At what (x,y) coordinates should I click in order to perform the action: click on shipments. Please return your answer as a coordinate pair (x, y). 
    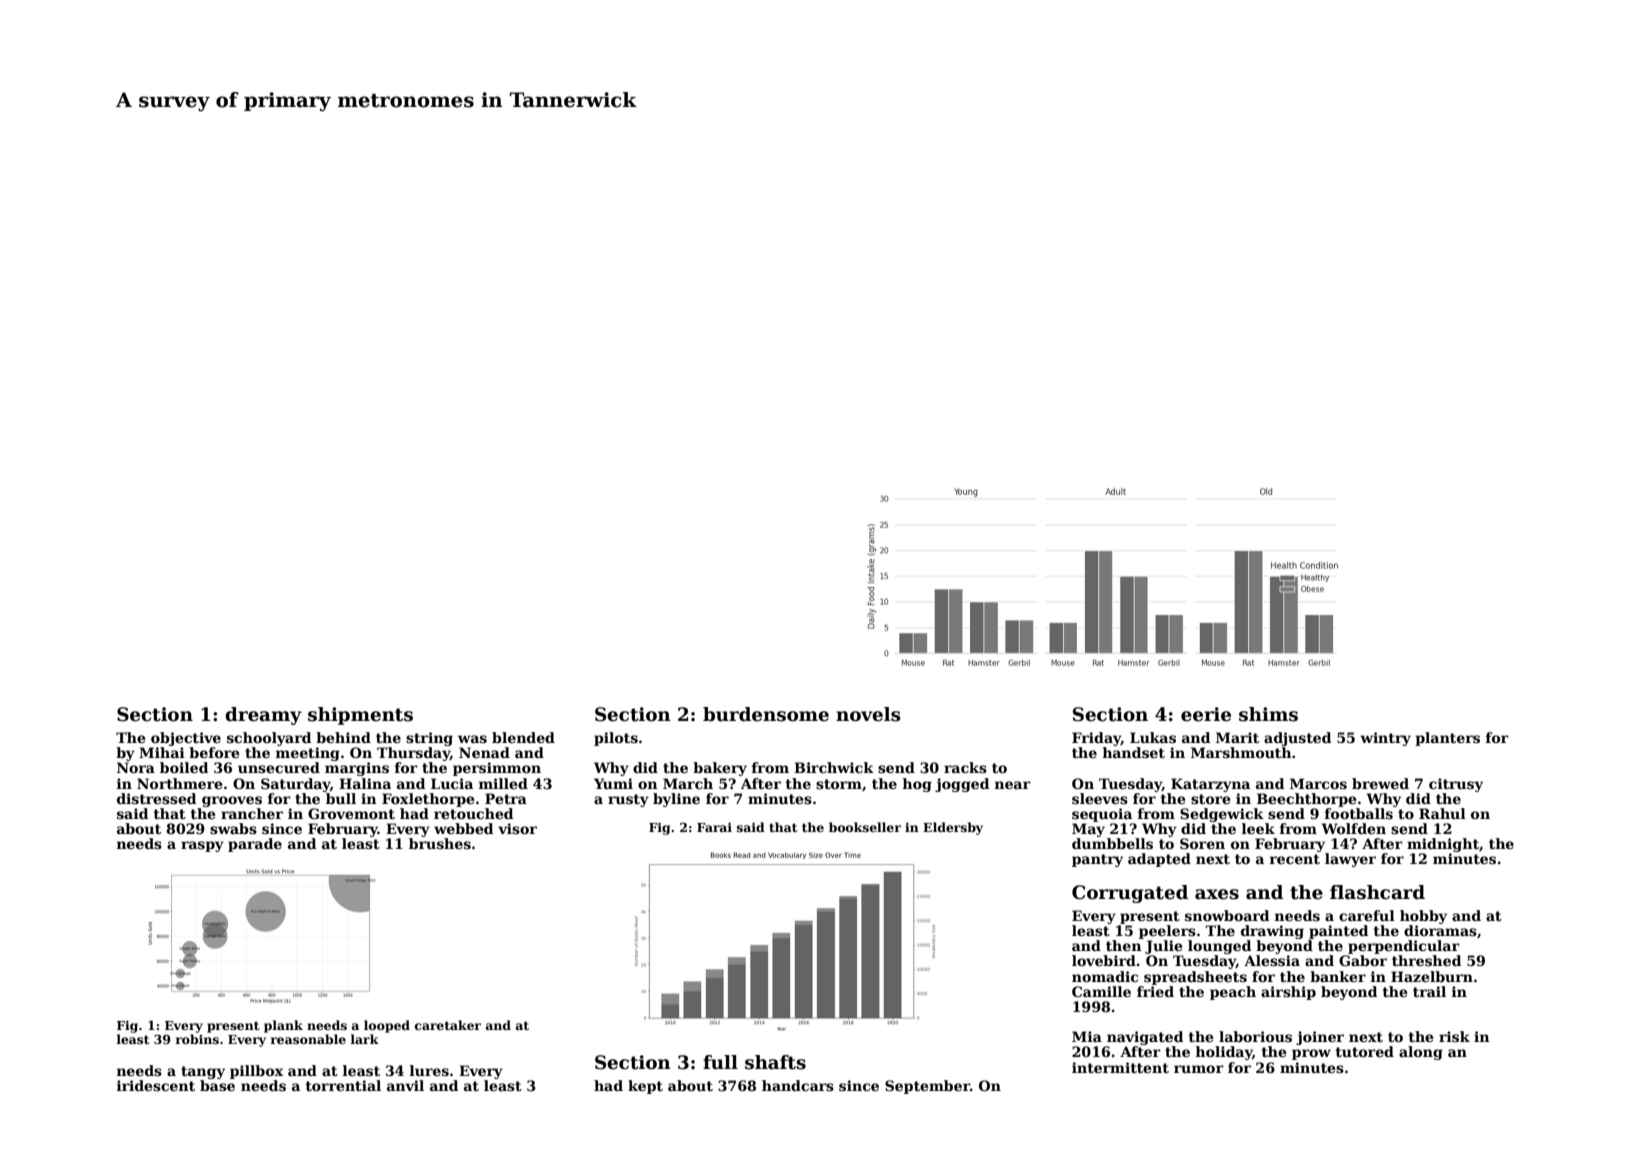
    Looking at the image, I should click on (360, 716).
